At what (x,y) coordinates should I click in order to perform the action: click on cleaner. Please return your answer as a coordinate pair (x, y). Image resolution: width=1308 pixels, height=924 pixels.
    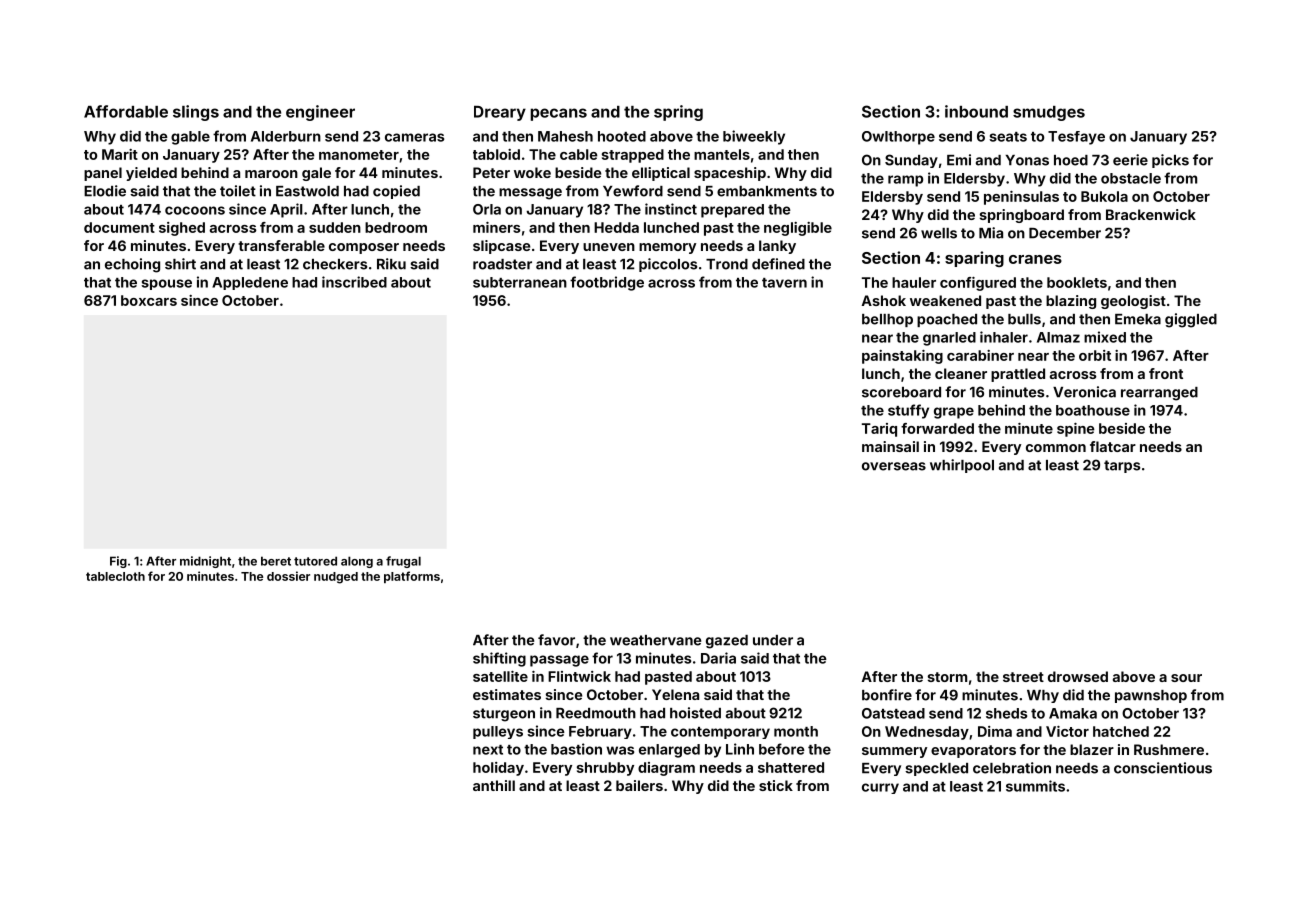
    Looking at the image, I should click on (961, 373).
